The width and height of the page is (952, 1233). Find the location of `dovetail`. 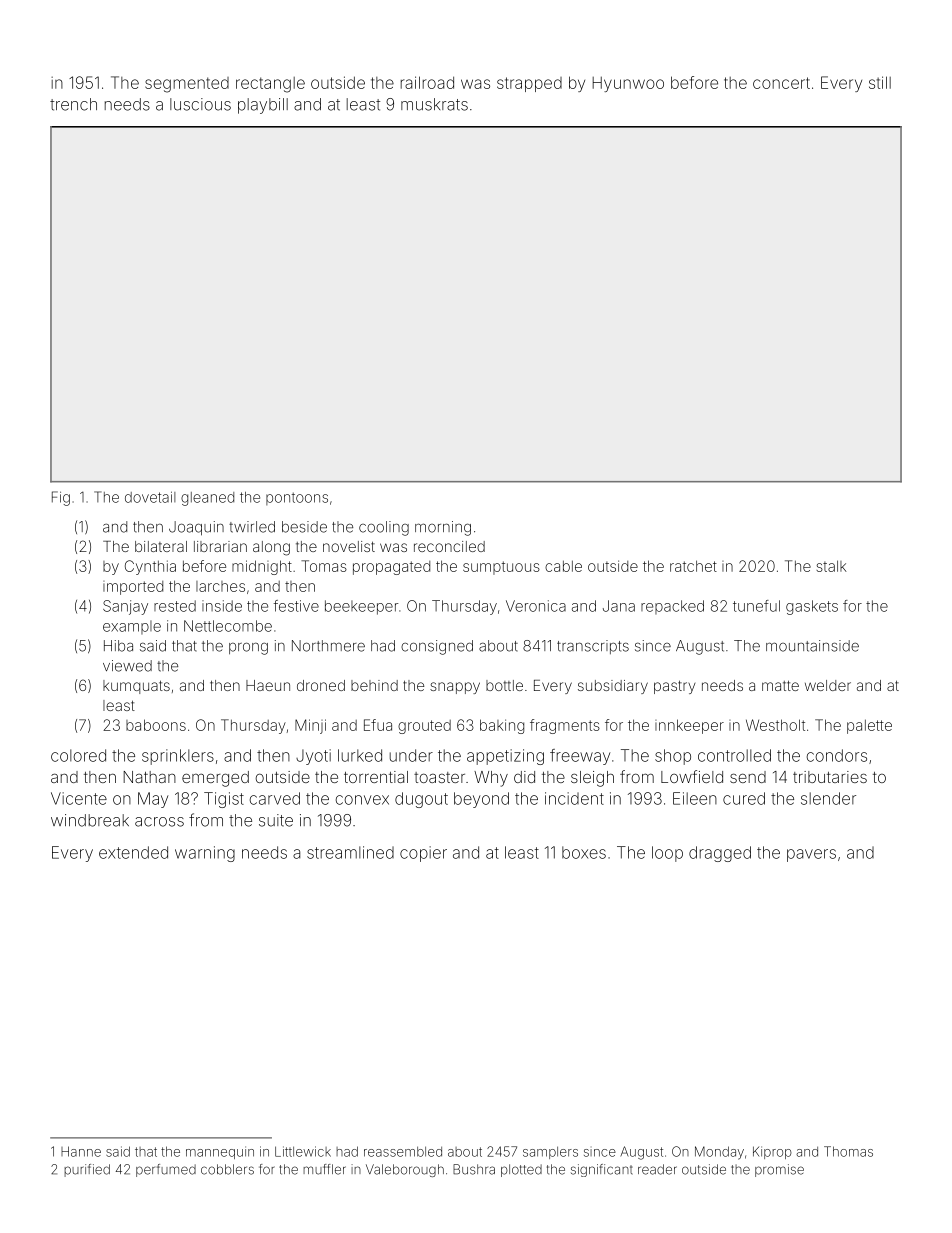

dovetail is located at coordinates (150, 497).
